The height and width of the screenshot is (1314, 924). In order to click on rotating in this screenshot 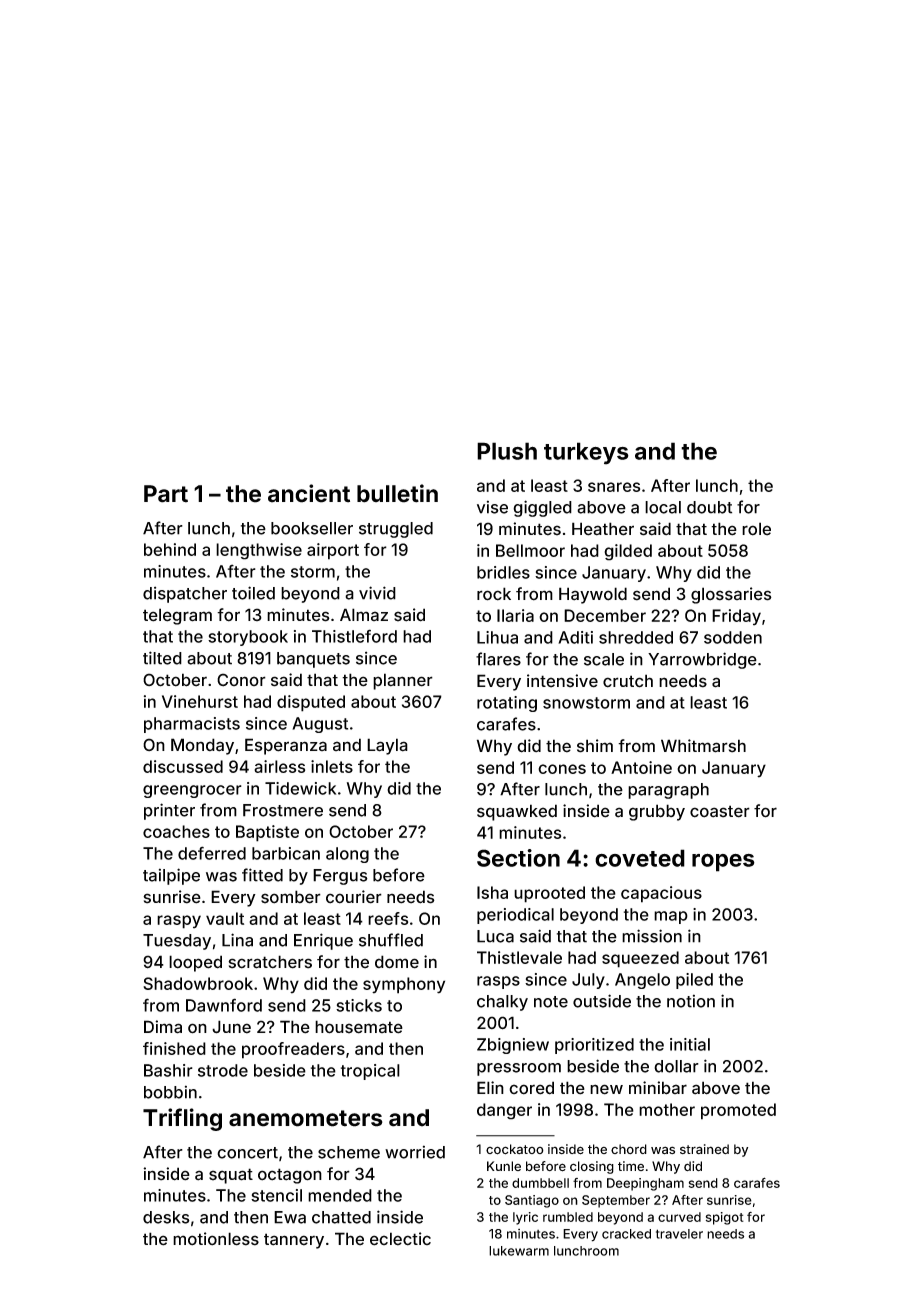, I will do `click(507, 704)`.
